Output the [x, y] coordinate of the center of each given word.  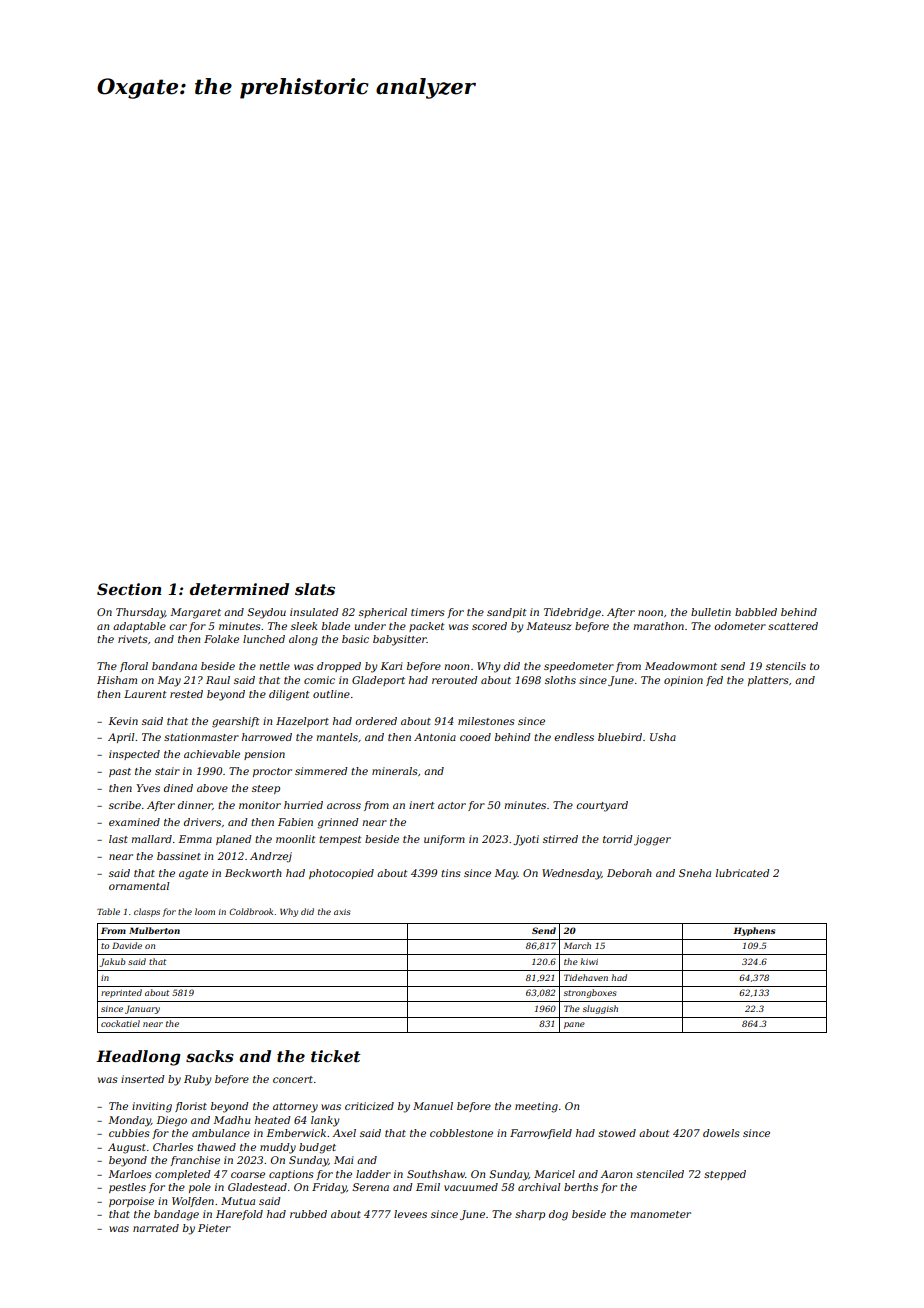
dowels [721, 1133]
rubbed [308, 1214]
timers [428, 612]
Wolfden [193, 1202]
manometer [660, 1214]
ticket [336, 1056]
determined [239, 589]
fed [714, 681]
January [142, 1009]
